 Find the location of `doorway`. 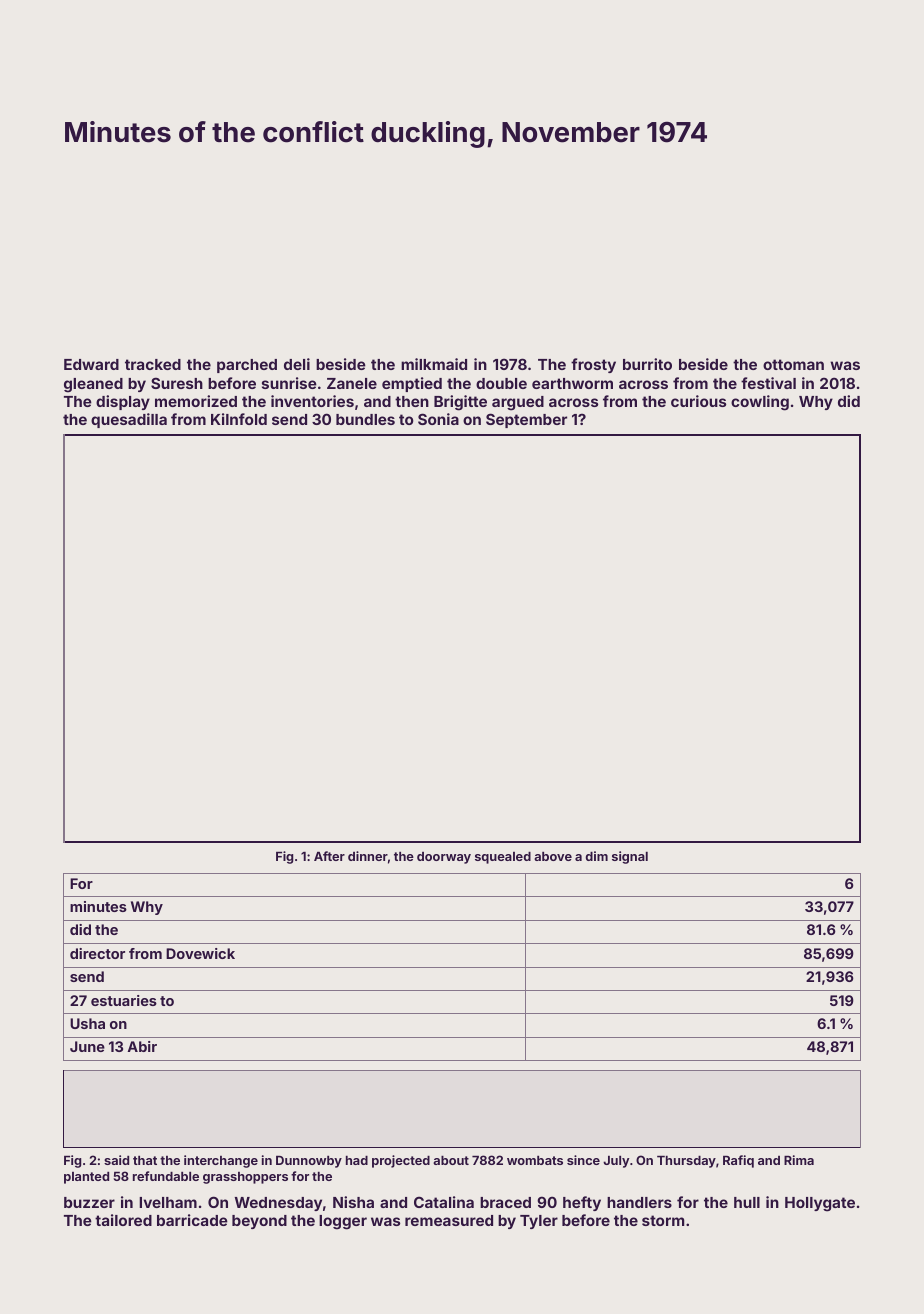

doorway is located at coordinates (444, 858).
